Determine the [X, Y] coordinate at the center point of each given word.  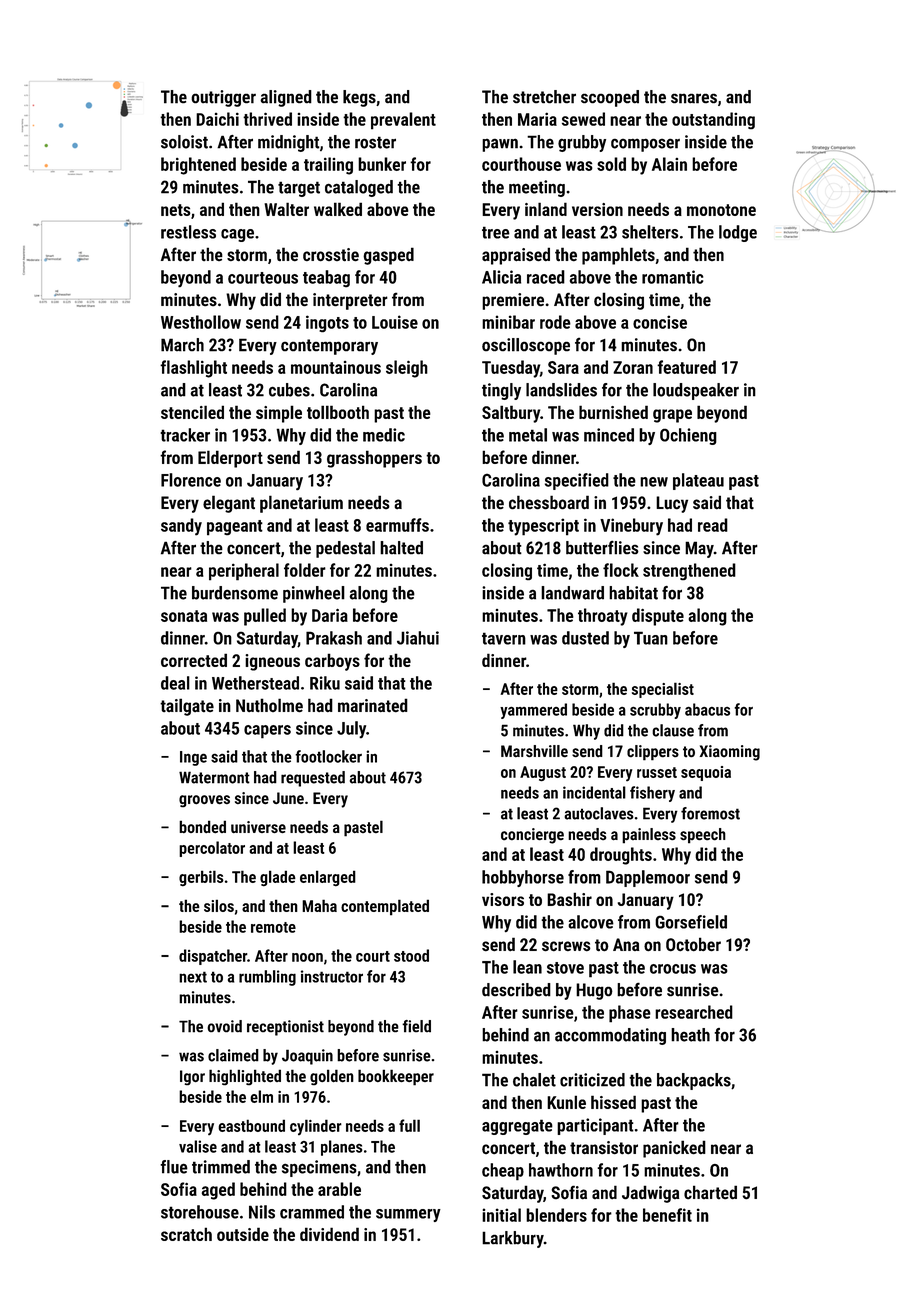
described [516, 990]
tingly [501, 391]
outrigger [223, 98]
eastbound [251, 1125]
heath [690, 1035]
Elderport [230, 459]
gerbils [201, 878]
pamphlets [618, 256]
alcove [591, 922]
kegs [359, 98]
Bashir [569, 899]
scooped [610, 98]
